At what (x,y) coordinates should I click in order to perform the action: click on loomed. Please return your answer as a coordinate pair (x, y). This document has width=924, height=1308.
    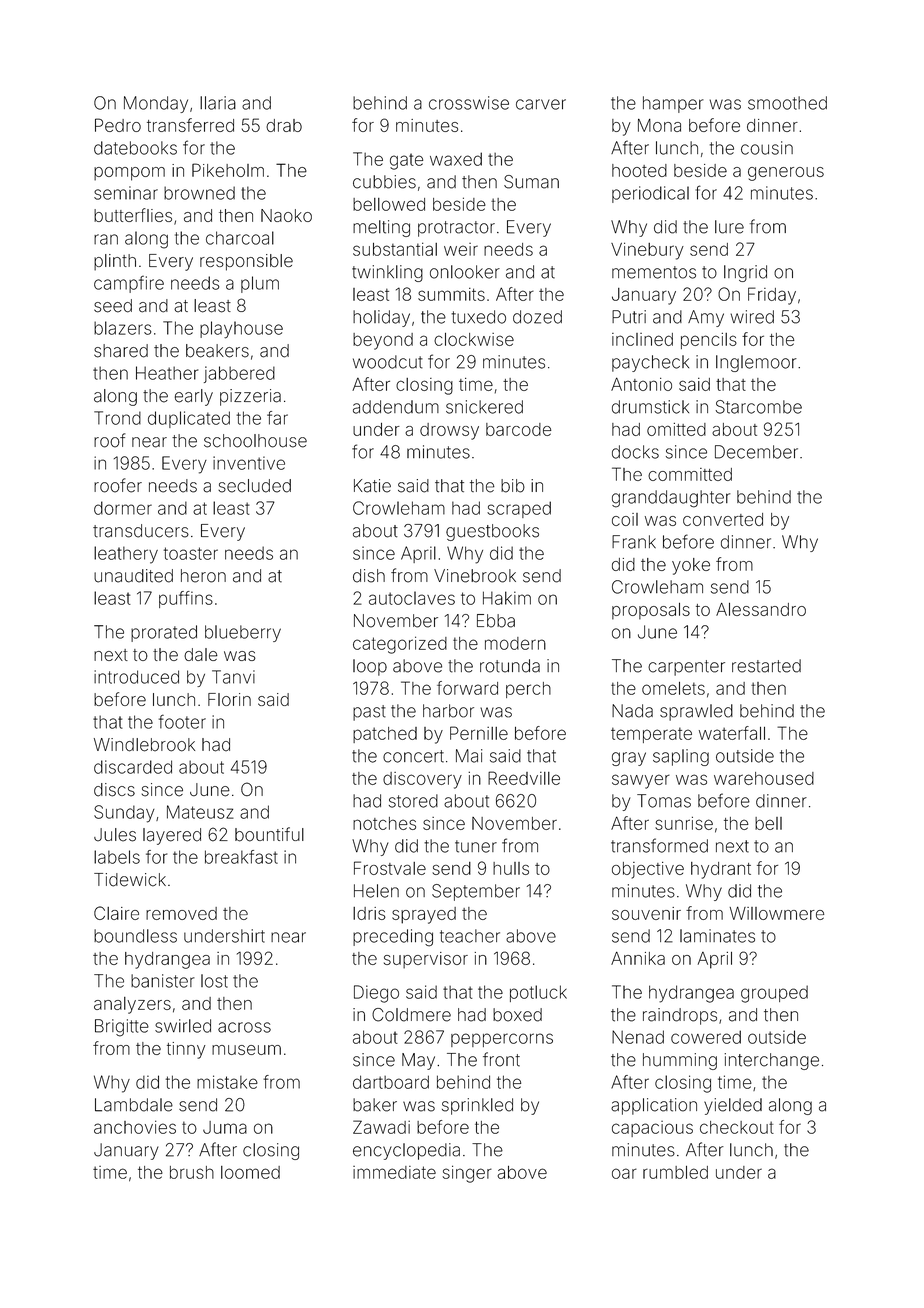
    Looking at the image, I should click on (250, 1172).
